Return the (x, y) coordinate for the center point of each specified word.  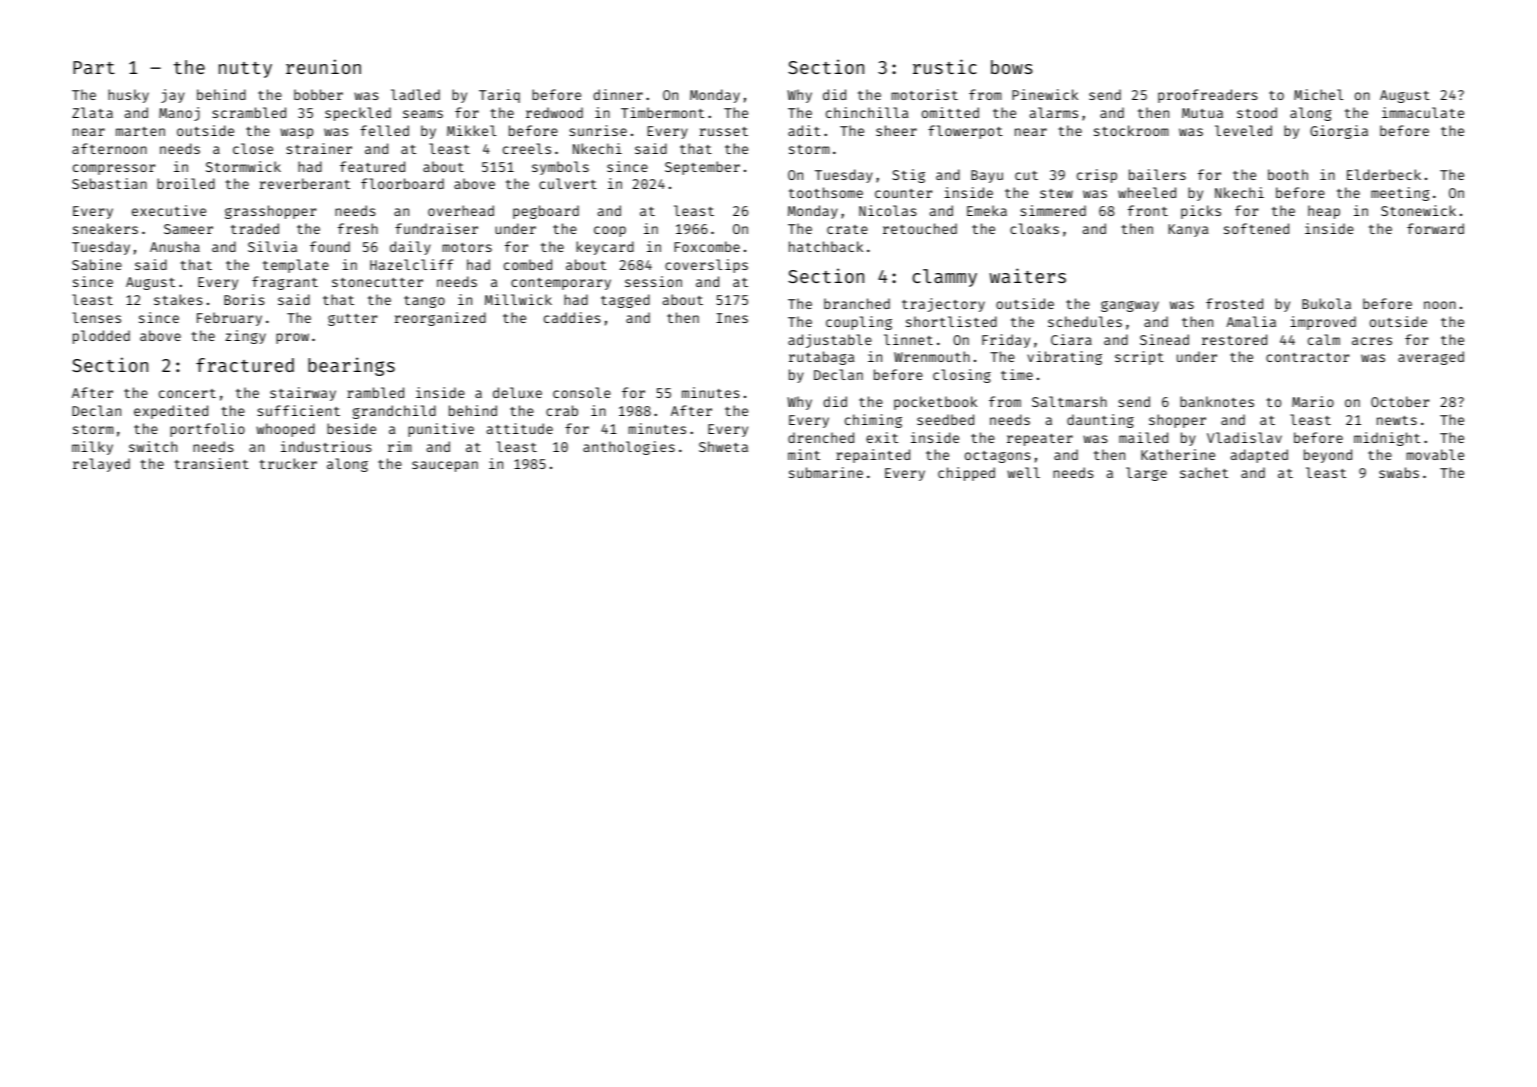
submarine (826, 472)
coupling (859, 323)
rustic (945, 66)
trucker (288, 463)
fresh (358, 228)
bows (1012, 67)
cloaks (1034, 228)
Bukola (1326, 303)
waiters (1027, 275)
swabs (1399, 472)
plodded (101, 337)
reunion (323, 66)
